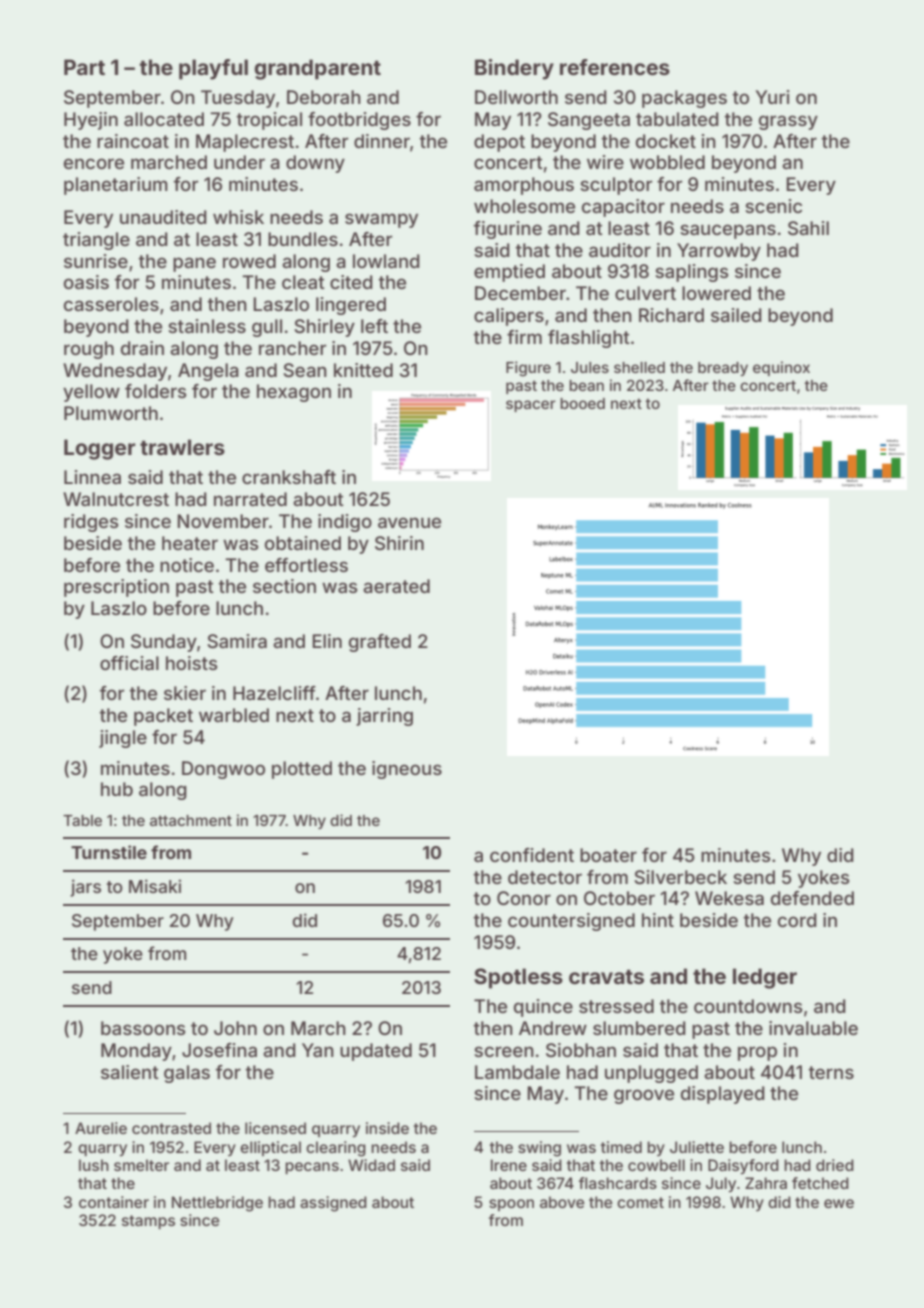 The height and width of the page is (1308, 924). Describe the element at coordinates (608, 855) in the page. I see `boater` at that location.
